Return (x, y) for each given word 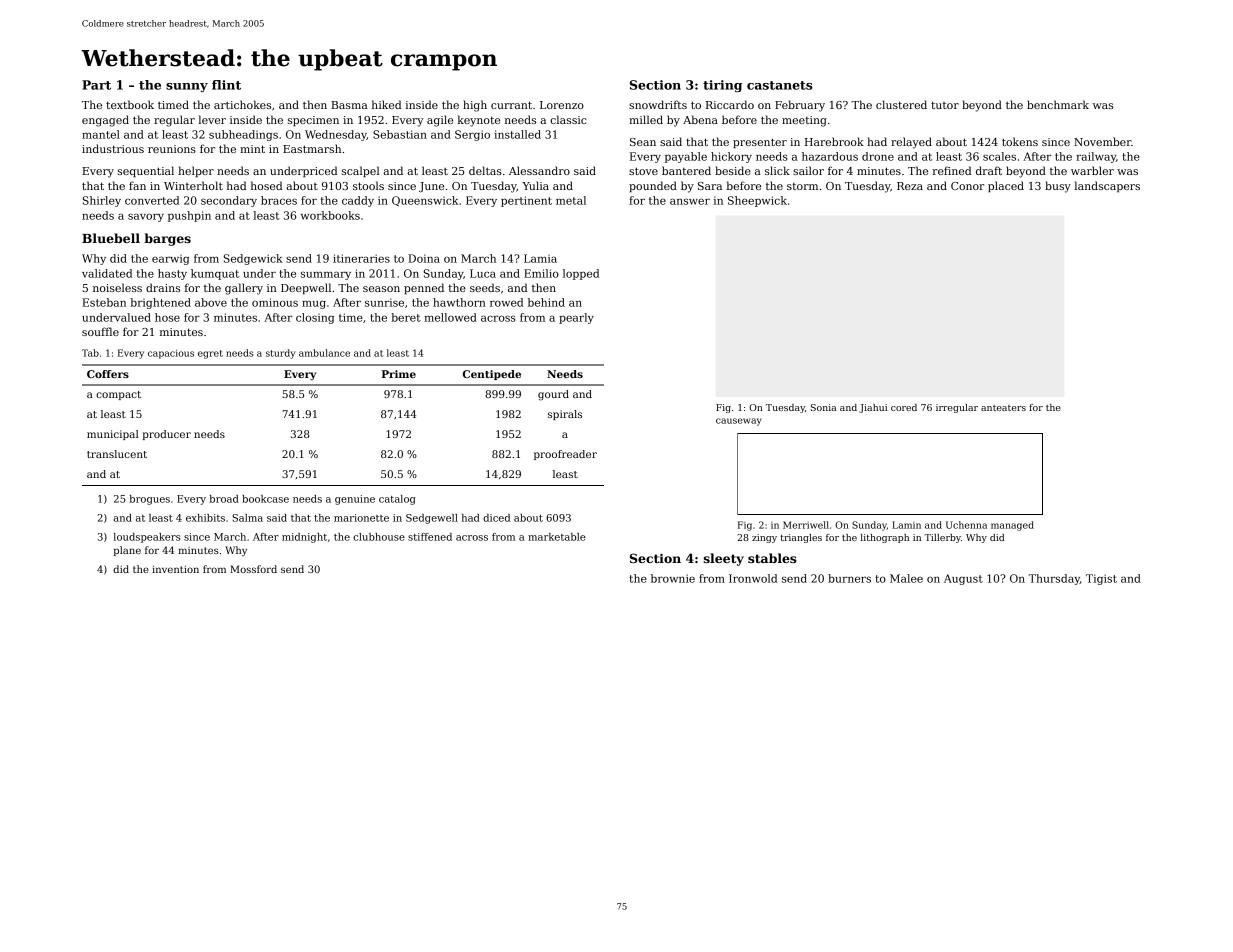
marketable (556, 537)
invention (175, 569)
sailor (808, 170)
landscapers (1107, 186)
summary (326, 275)
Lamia (540, 258)
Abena (700, 119)
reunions (172, 149)
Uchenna (966, 525)
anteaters (1003, 408)
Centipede (492, 375)
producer (167, 435)
